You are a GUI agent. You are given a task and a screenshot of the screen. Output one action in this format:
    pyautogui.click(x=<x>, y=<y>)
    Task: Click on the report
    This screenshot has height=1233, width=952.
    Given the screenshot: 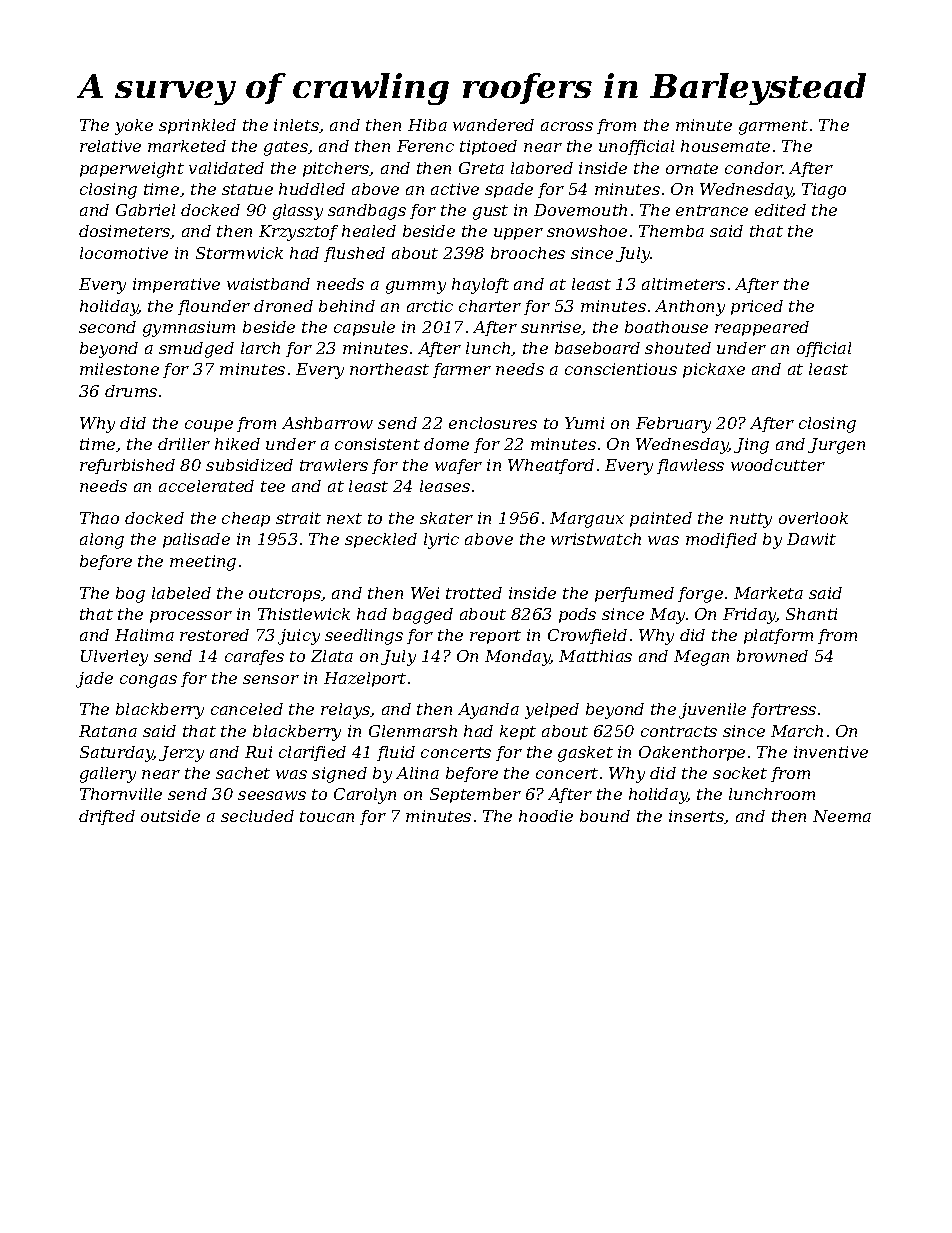 What is the action you would take?
    pyautogui.click(x=495, y=637)
